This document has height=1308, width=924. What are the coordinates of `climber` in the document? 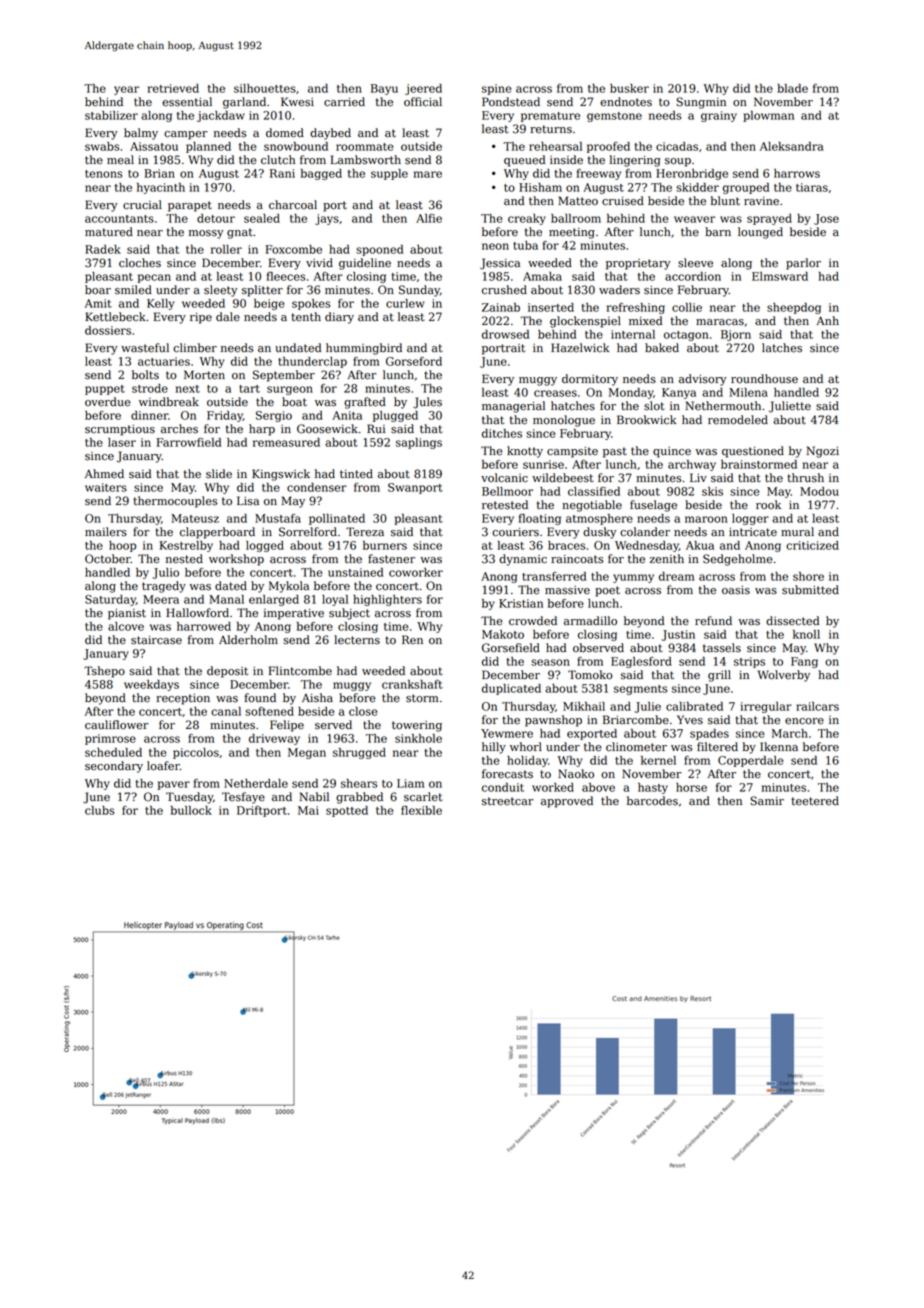 It's located at (195, 348).
